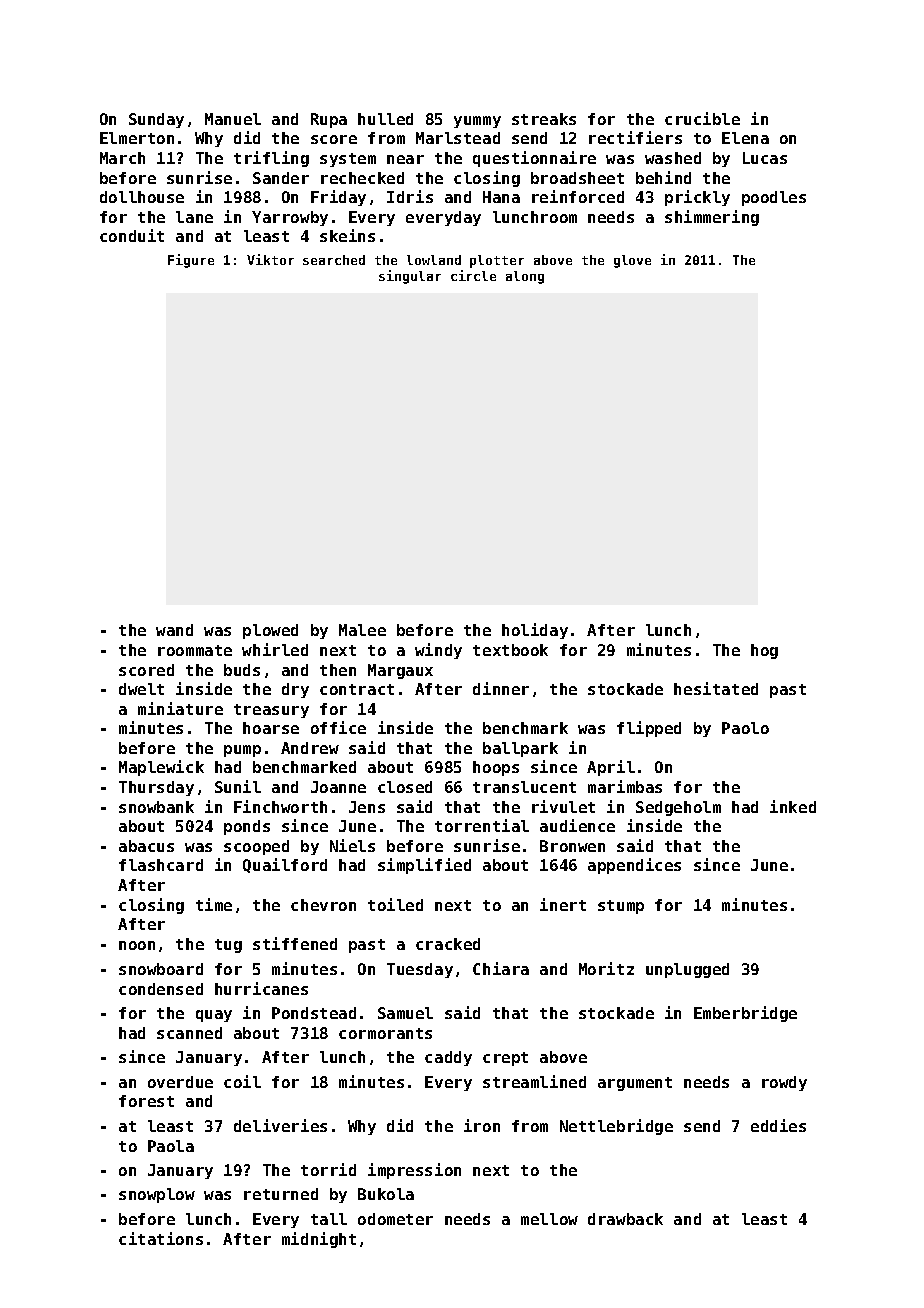 This document has height=1308, width=924. I want to click on hulled, so click(385, 119).
